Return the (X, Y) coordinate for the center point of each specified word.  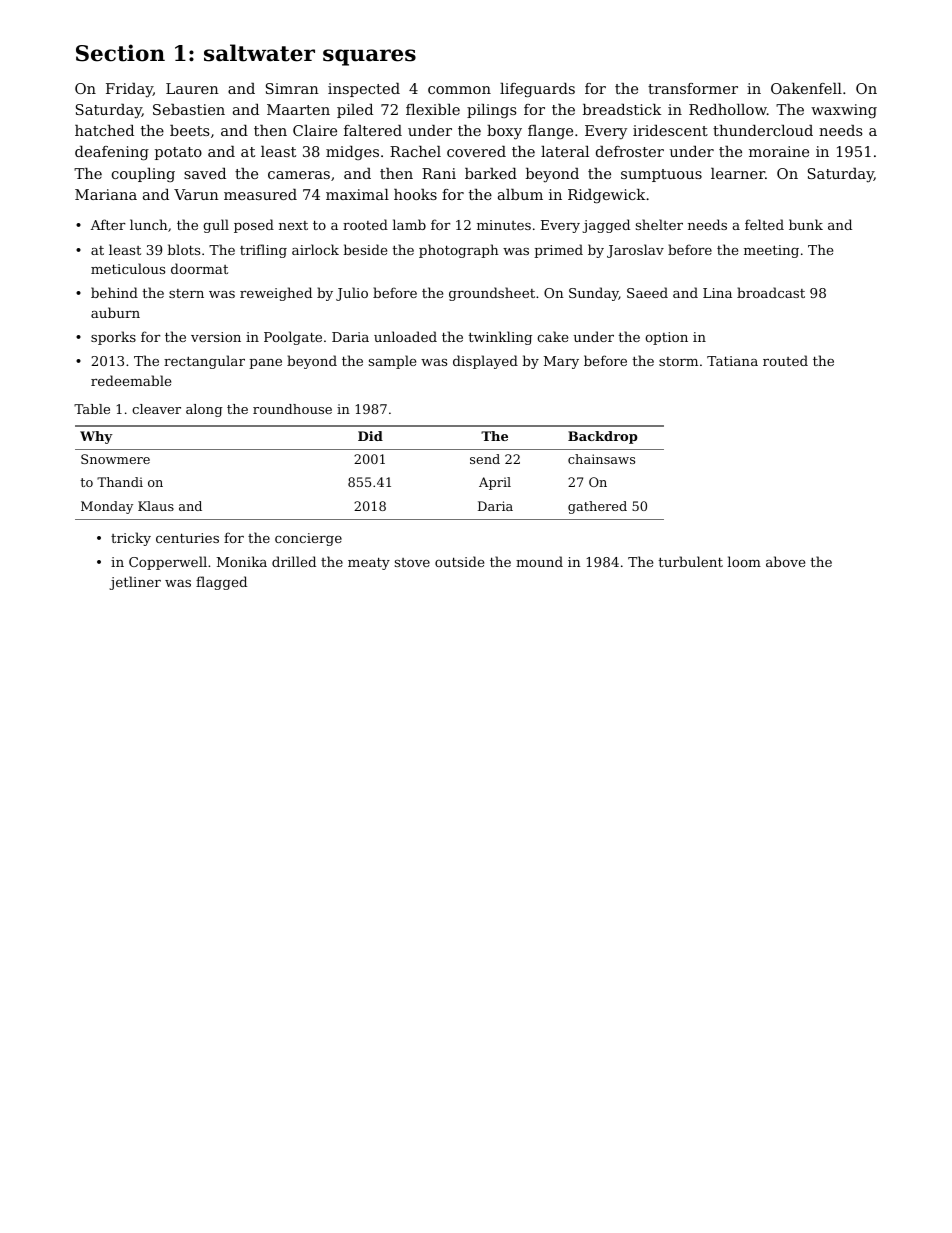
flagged (221, 583)
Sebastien (189, 109)
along (204, 410)
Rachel (415, 151)
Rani (439, 173)
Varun (196, 194)
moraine (779, 151)
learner (738, 173)
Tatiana (732, 361)
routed (785, 360)
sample (392, 362)
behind (114, 292)
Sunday (594, 294)
